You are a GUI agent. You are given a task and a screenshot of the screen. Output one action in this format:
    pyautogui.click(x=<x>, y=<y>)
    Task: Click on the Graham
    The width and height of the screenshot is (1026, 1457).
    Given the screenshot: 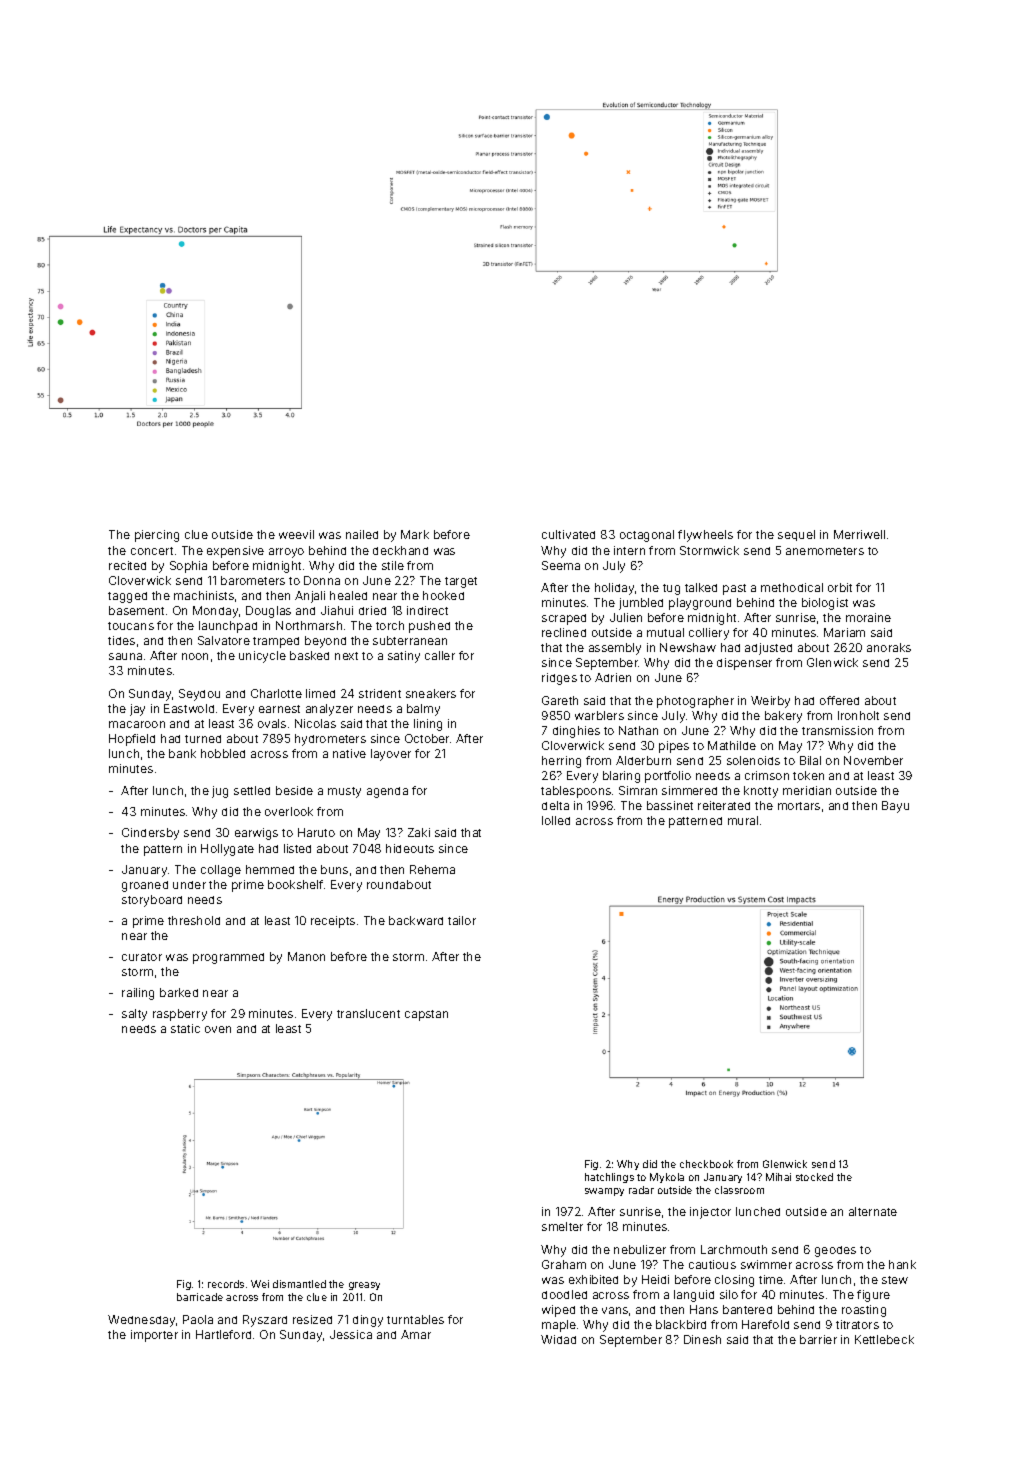 What is the action you would take?
    pyautogui.click(x=564, y=1264)
